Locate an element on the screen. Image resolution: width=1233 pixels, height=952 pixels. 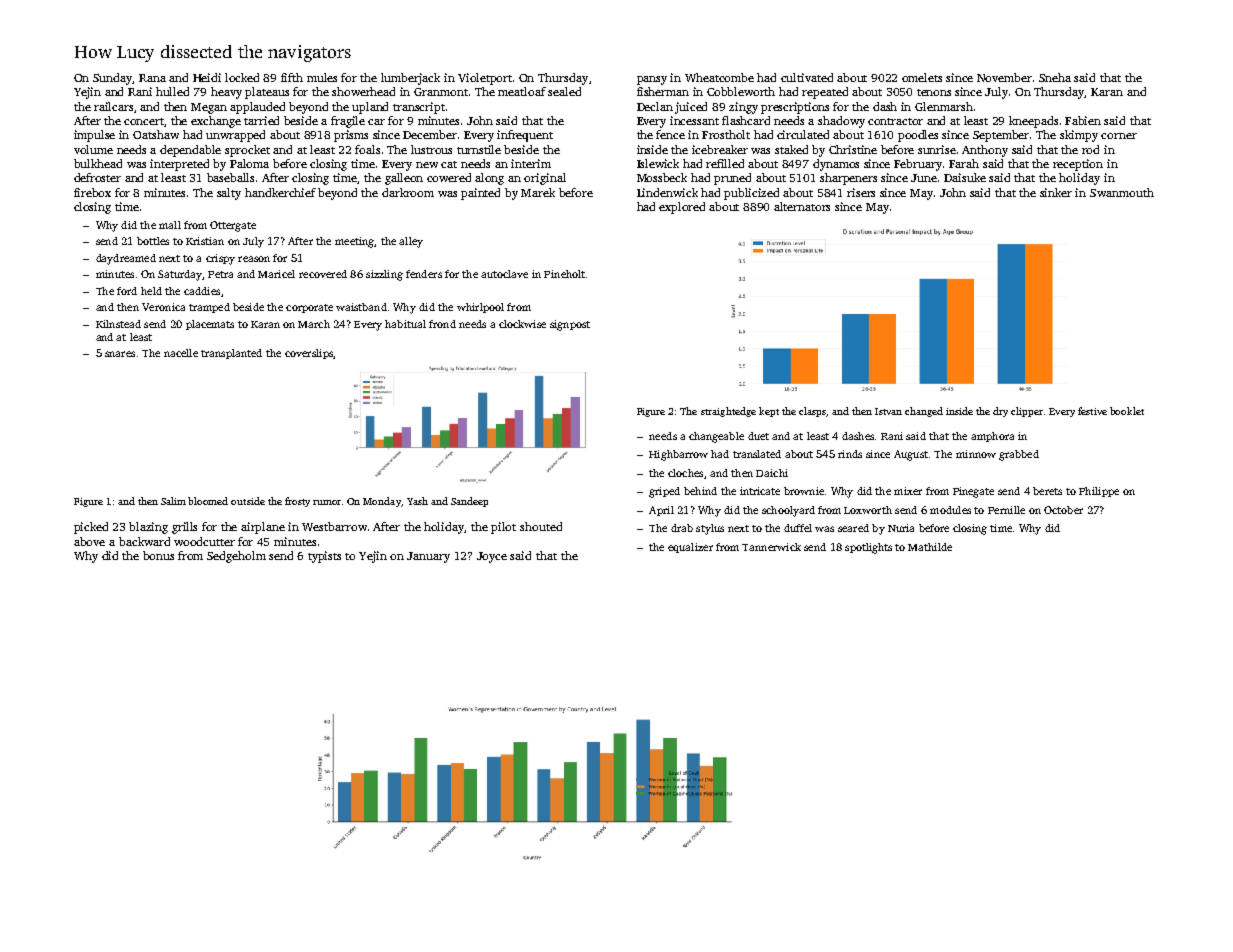
Swanmouth is located at coordinates (1122, 192).
